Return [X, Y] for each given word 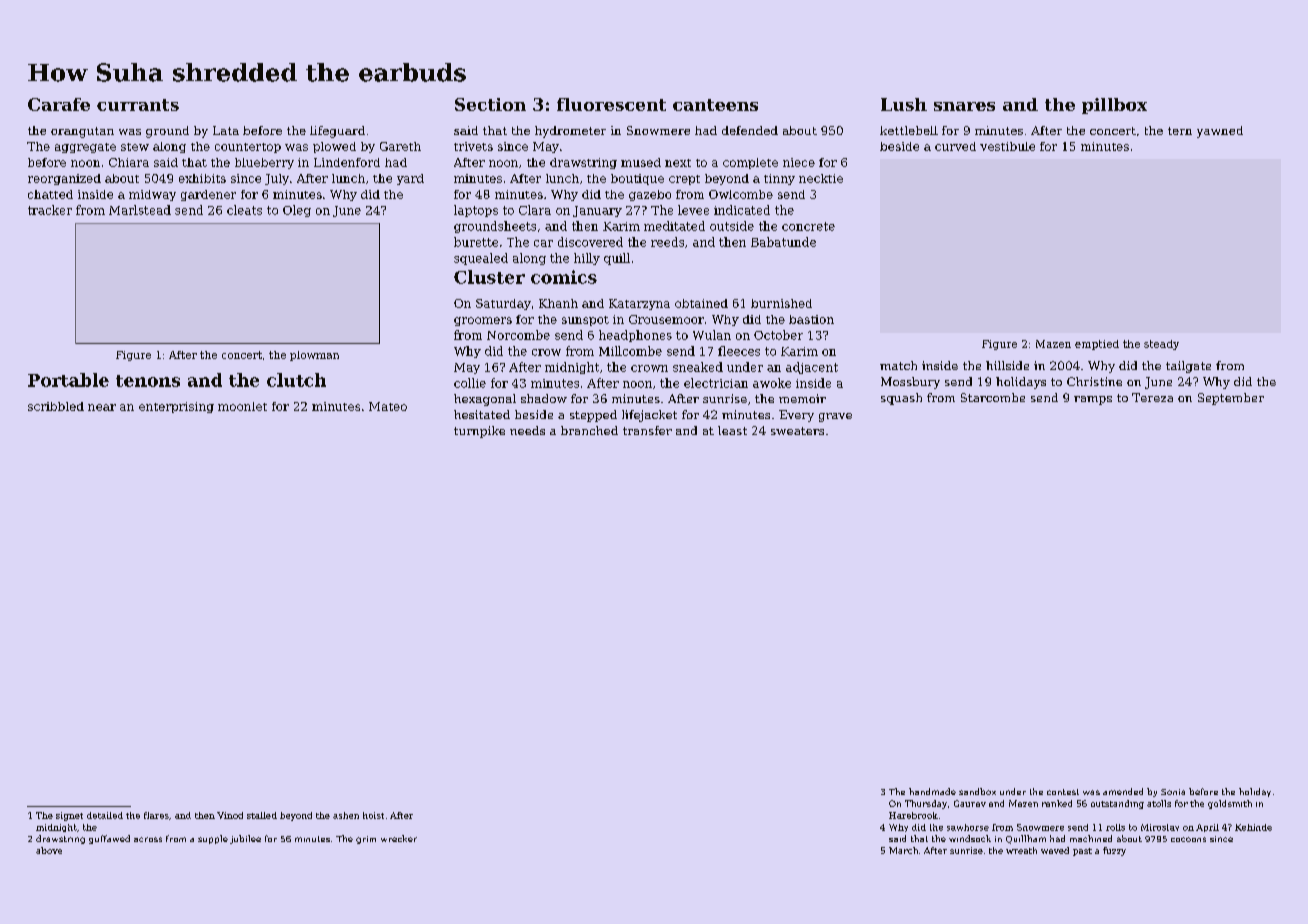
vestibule [1007, 146]
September [1231, 399]
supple [213, 839]
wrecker [399, 838]
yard [410, 179]
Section [490, 104]
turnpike [479, 432]
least [732, 430]
